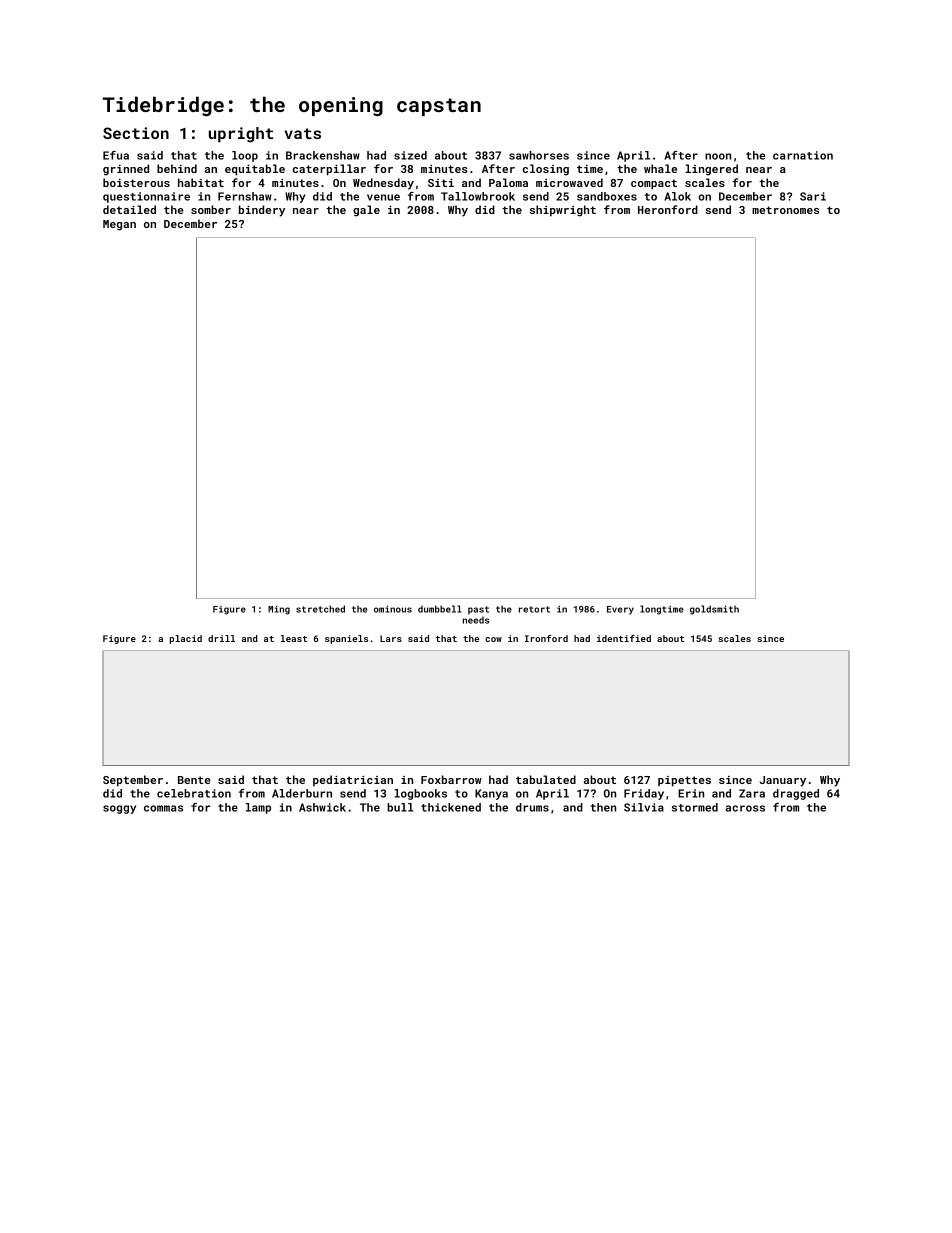 The width and height of the screenshot is (952, 1233). What do you see at coordinates (563, 211) in the screenshot?
I see `shipwright` at bounding box center [563, 211].
